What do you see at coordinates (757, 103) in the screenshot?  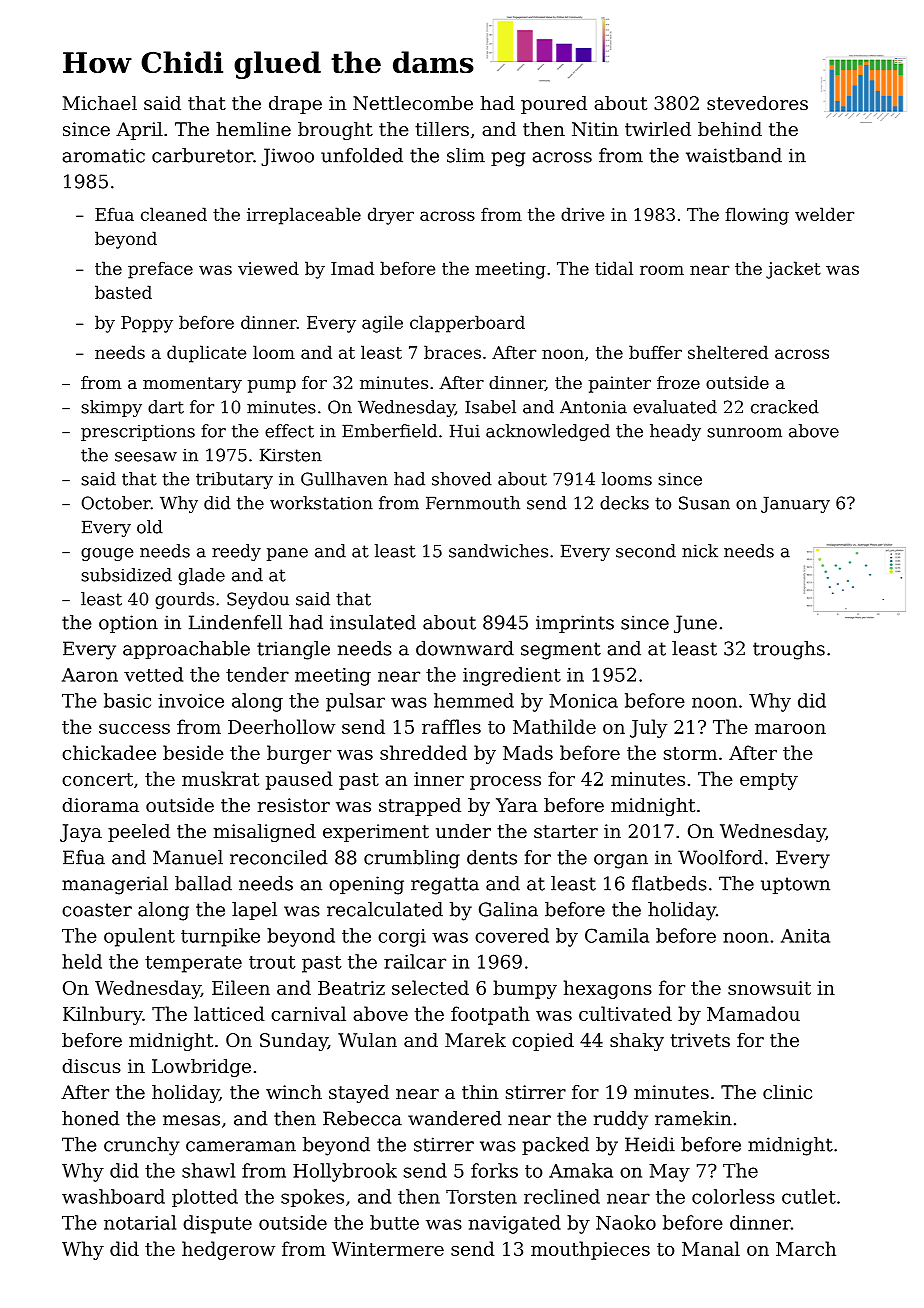 I see `stevedores` at bounding box center [757, 103].
